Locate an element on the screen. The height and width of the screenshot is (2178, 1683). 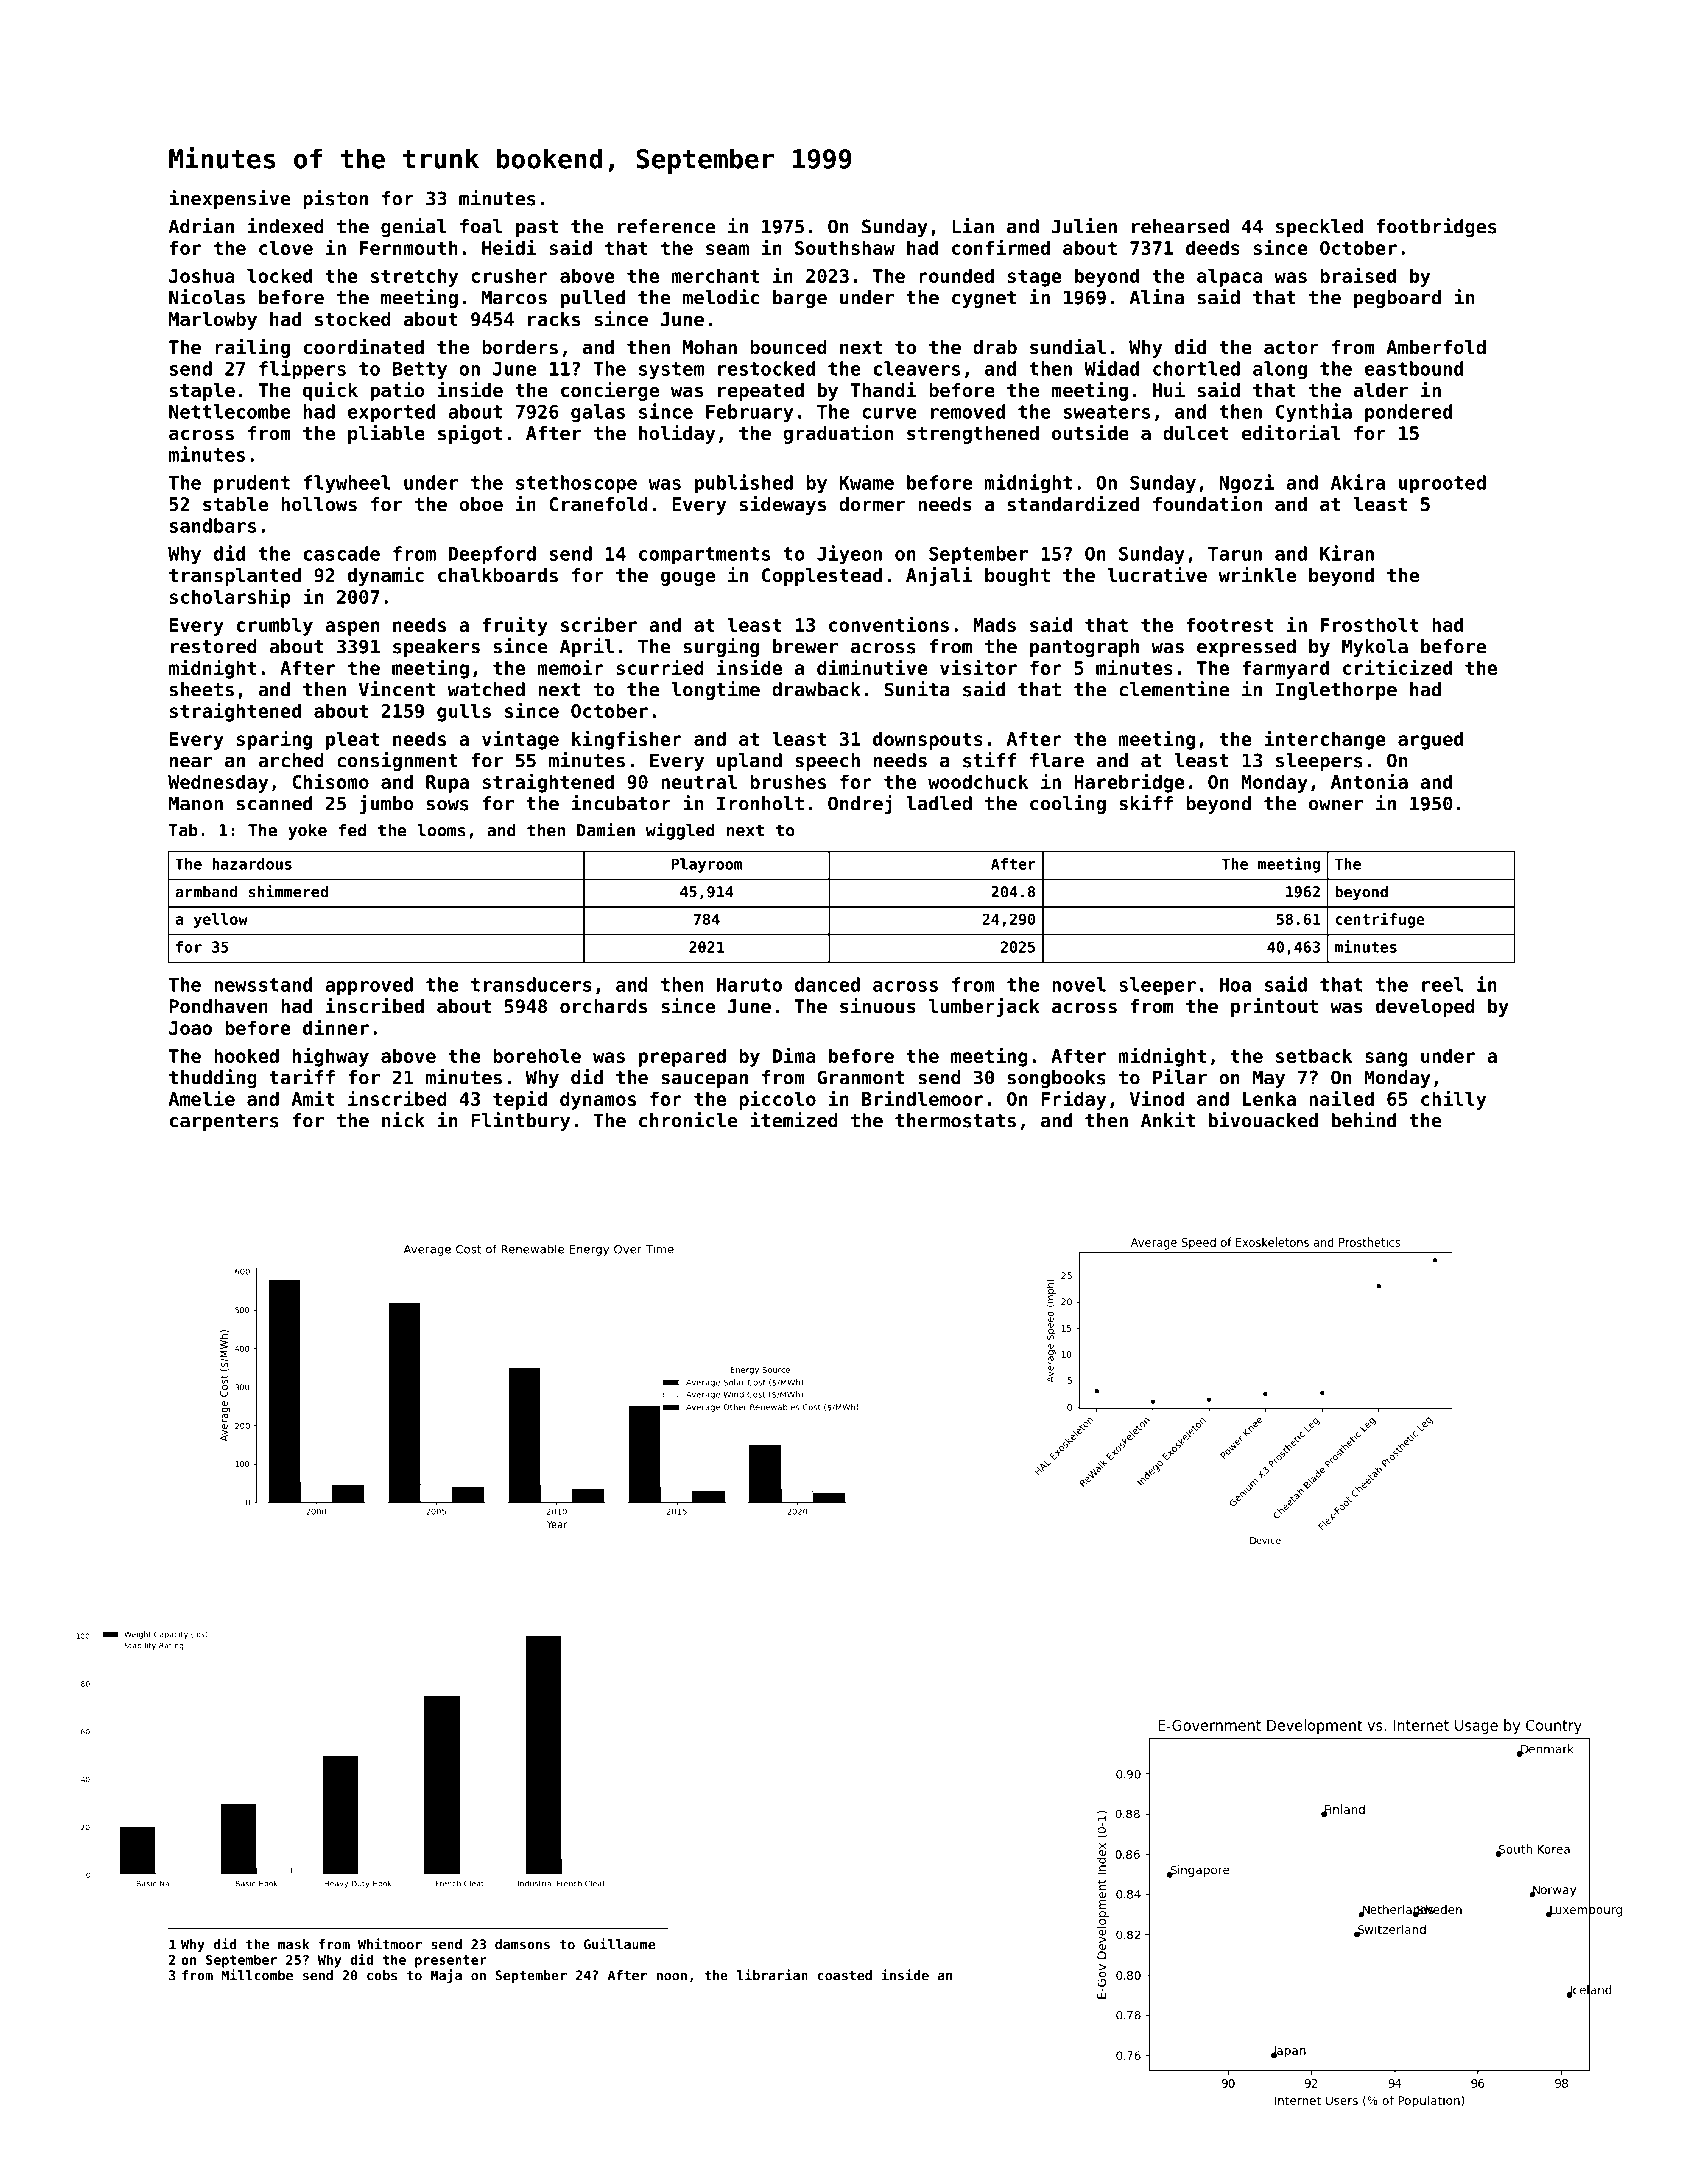
Julien is located at coordinates (1084, 226).
